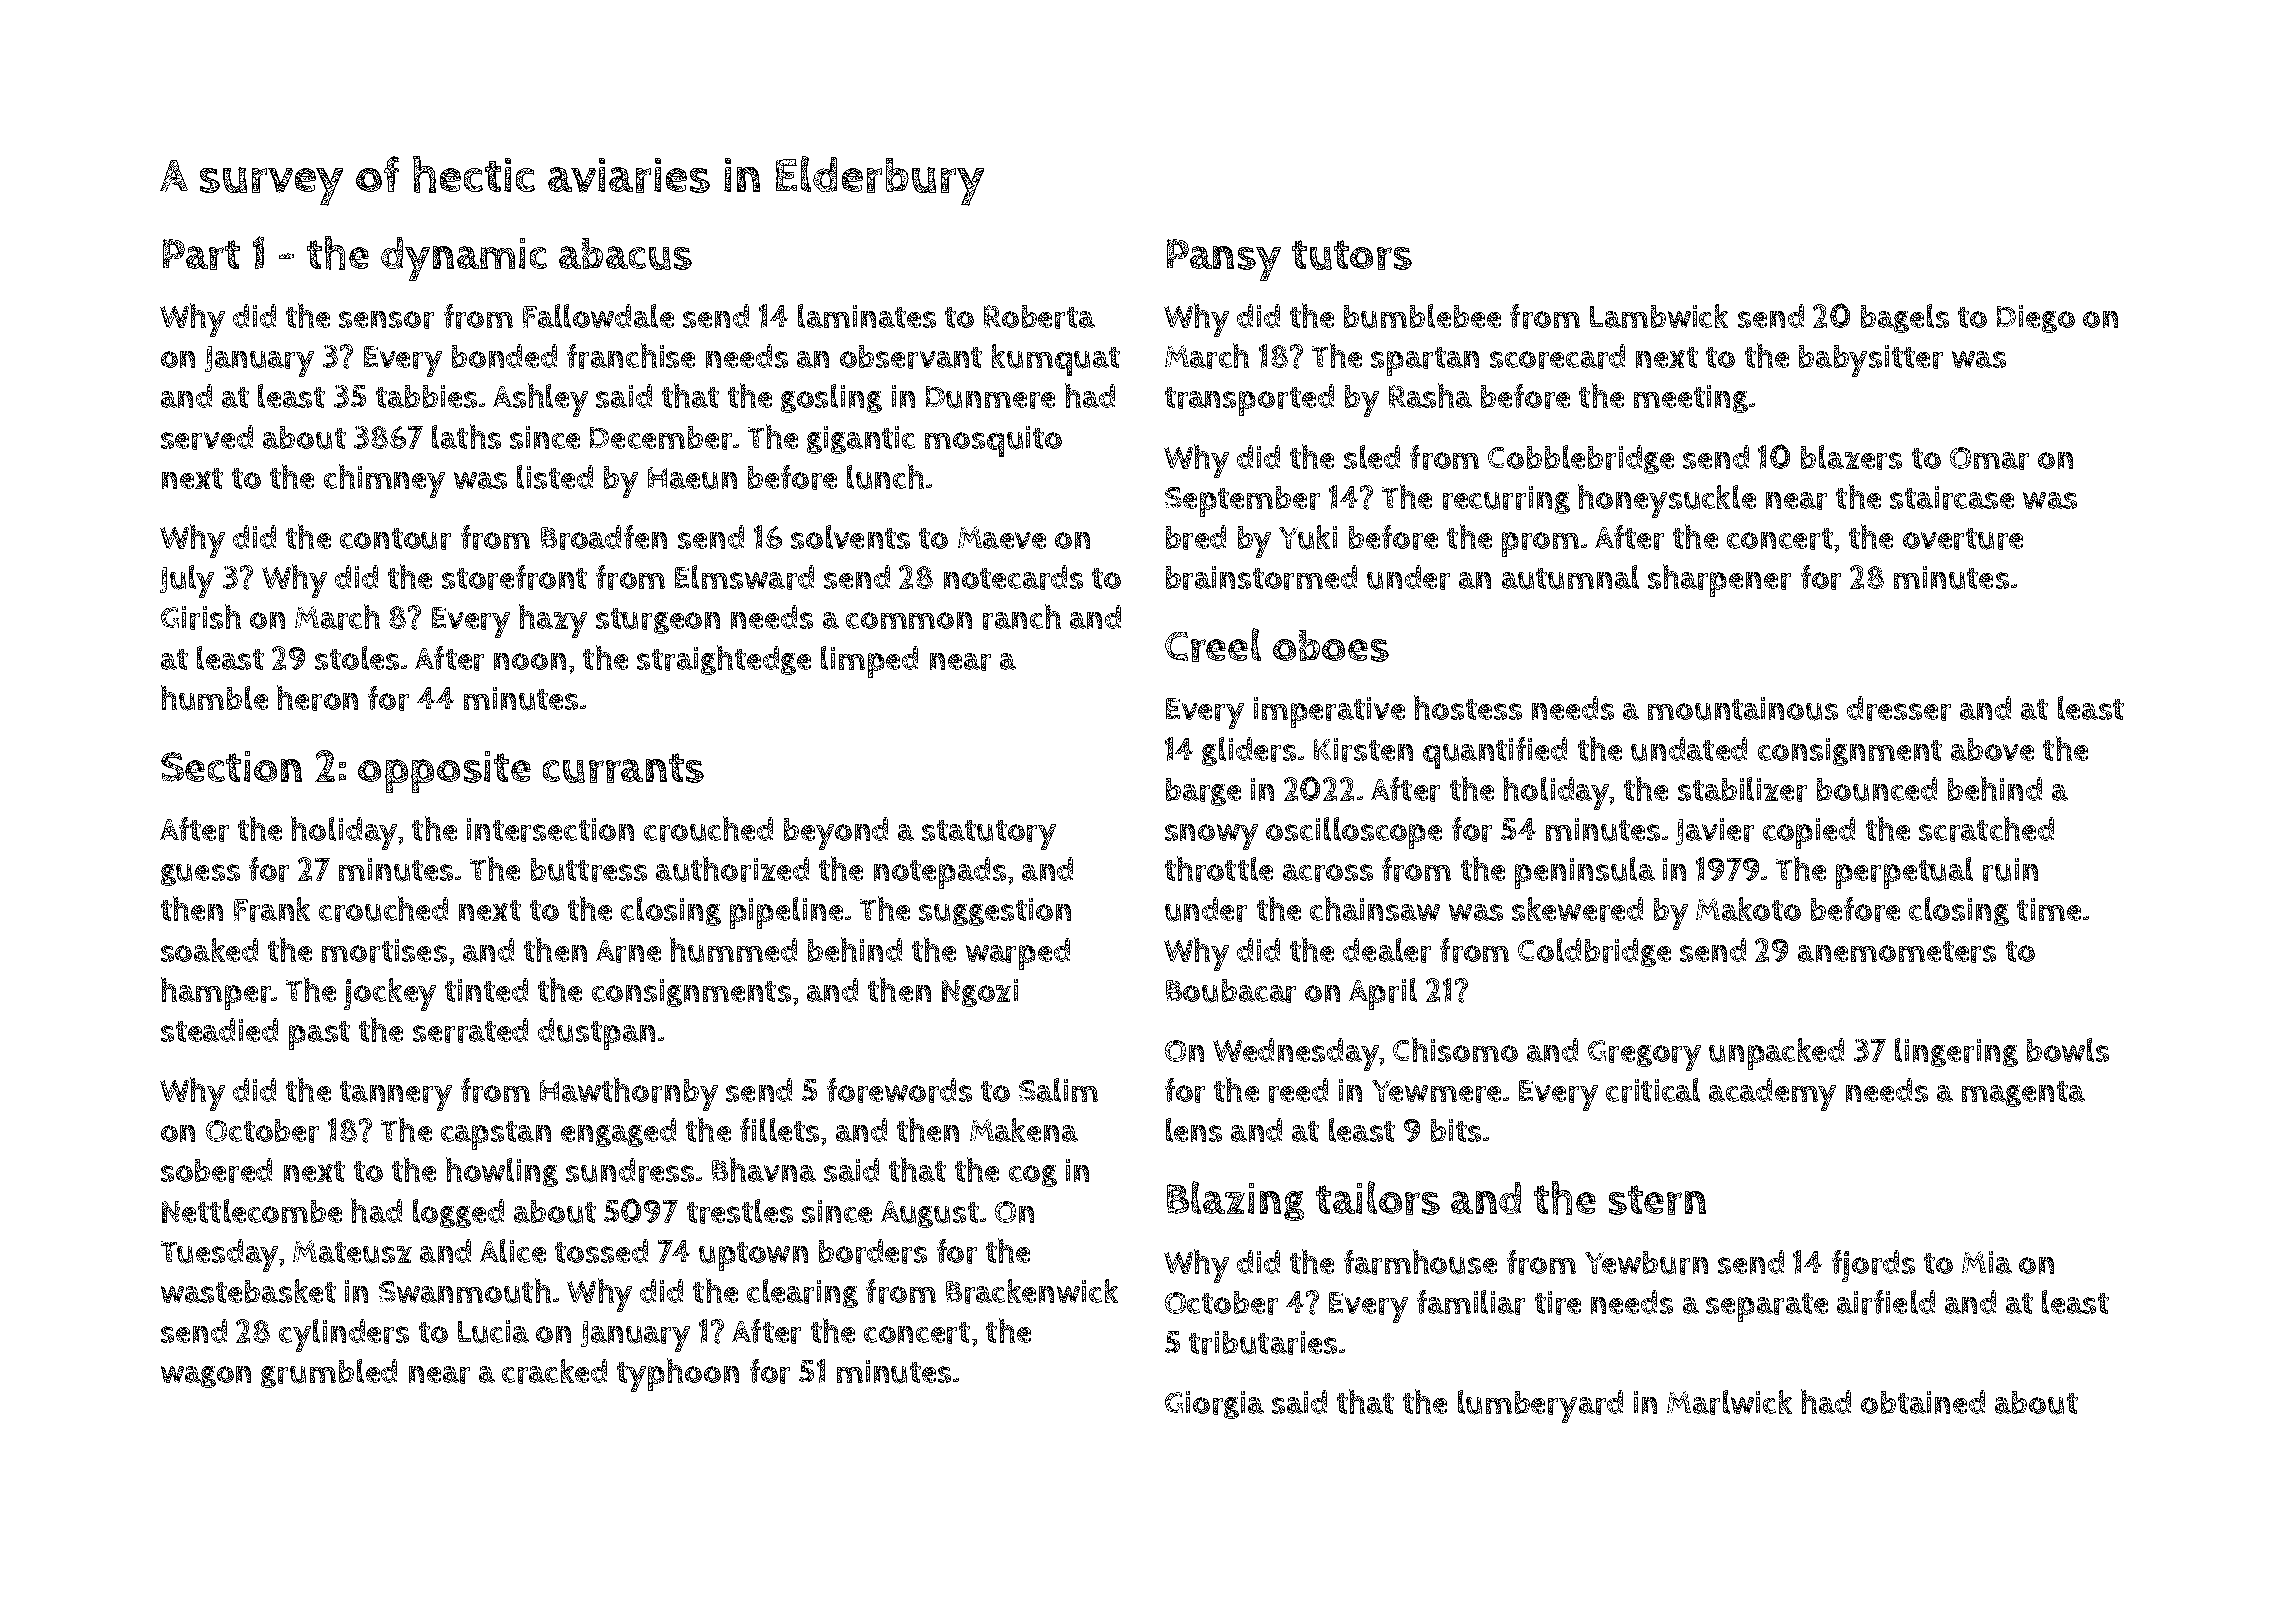 The height and width of the page is (1620, 2292). What do you see at coordinates (200, 875) in the page?
I see `guess` at bounding box center [200, 875].
